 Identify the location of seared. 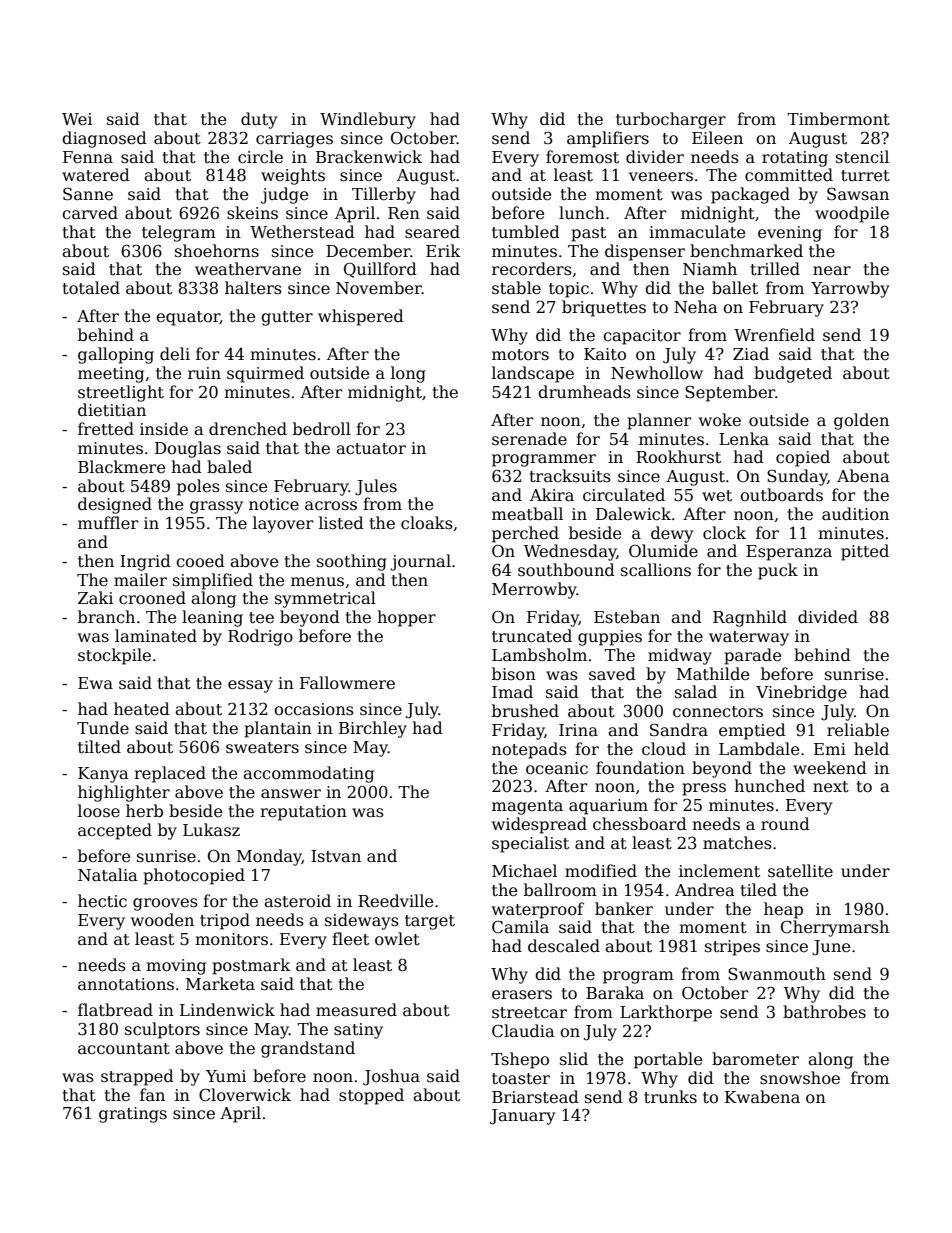
(432, 232).
